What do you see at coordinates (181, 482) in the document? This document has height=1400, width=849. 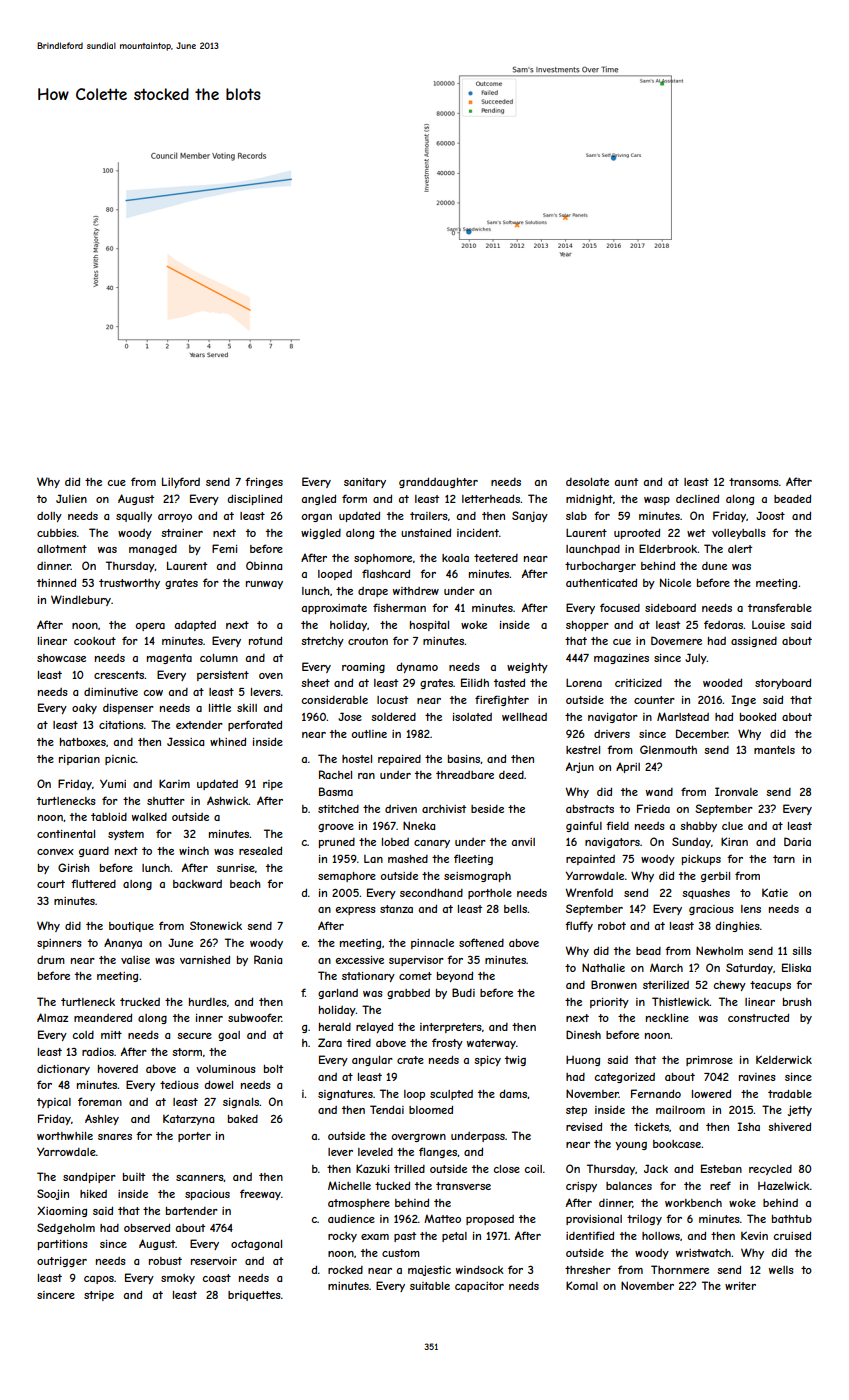 I see `Lilyford` at bounding box center [181, 482].
